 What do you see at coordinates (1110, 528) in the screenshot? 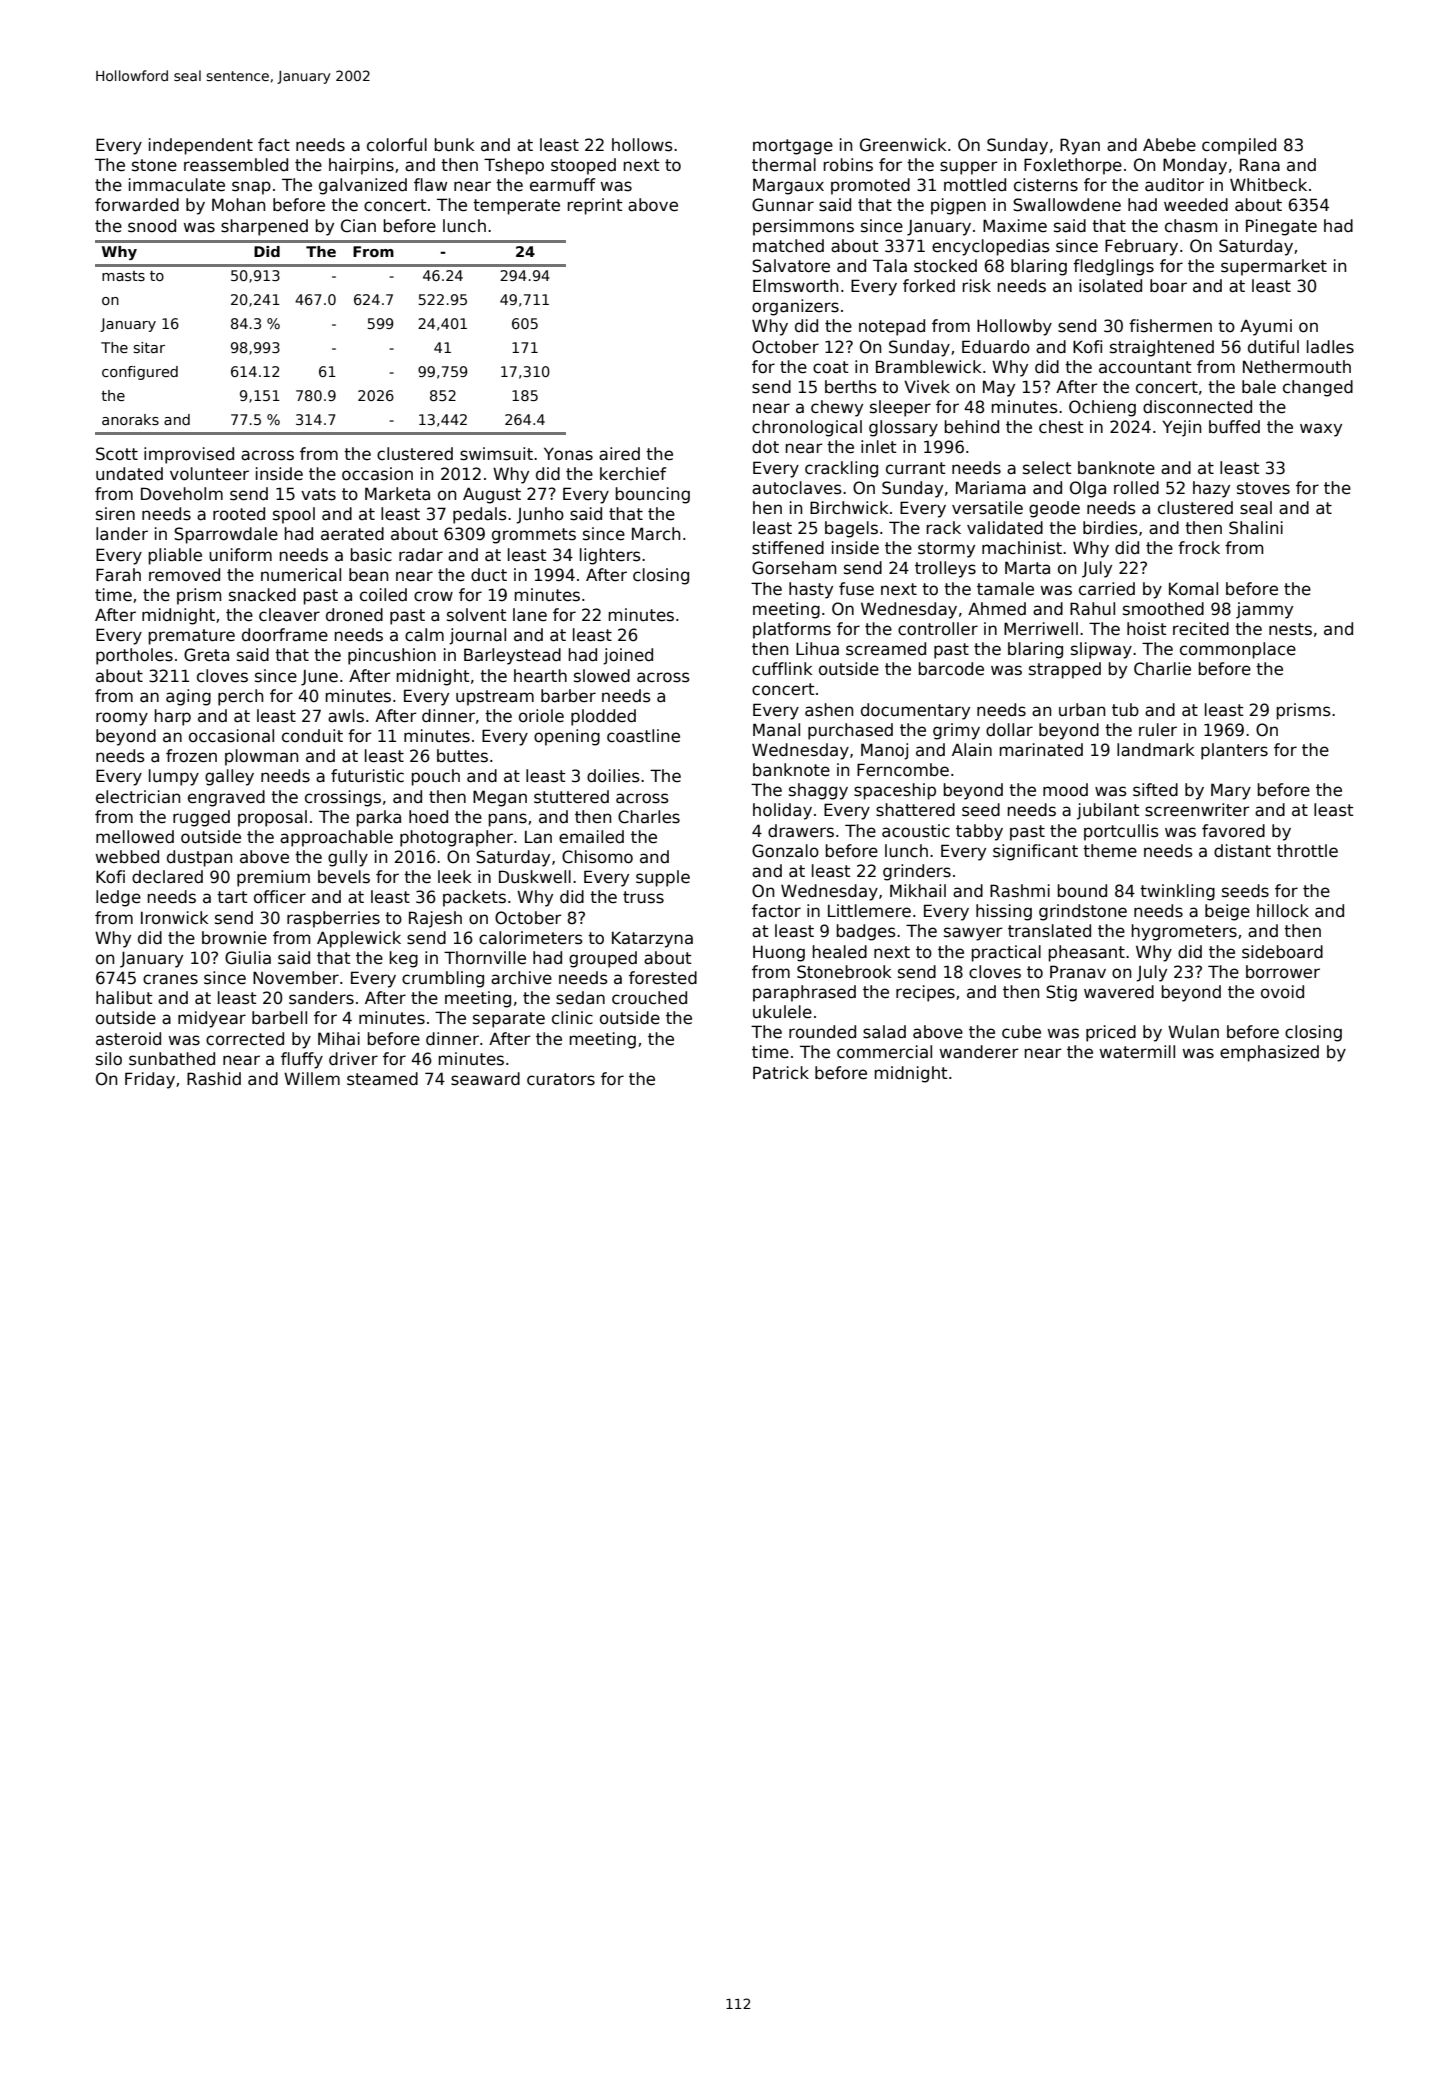
I see `birdies` at bounding box center [1110, 528].
